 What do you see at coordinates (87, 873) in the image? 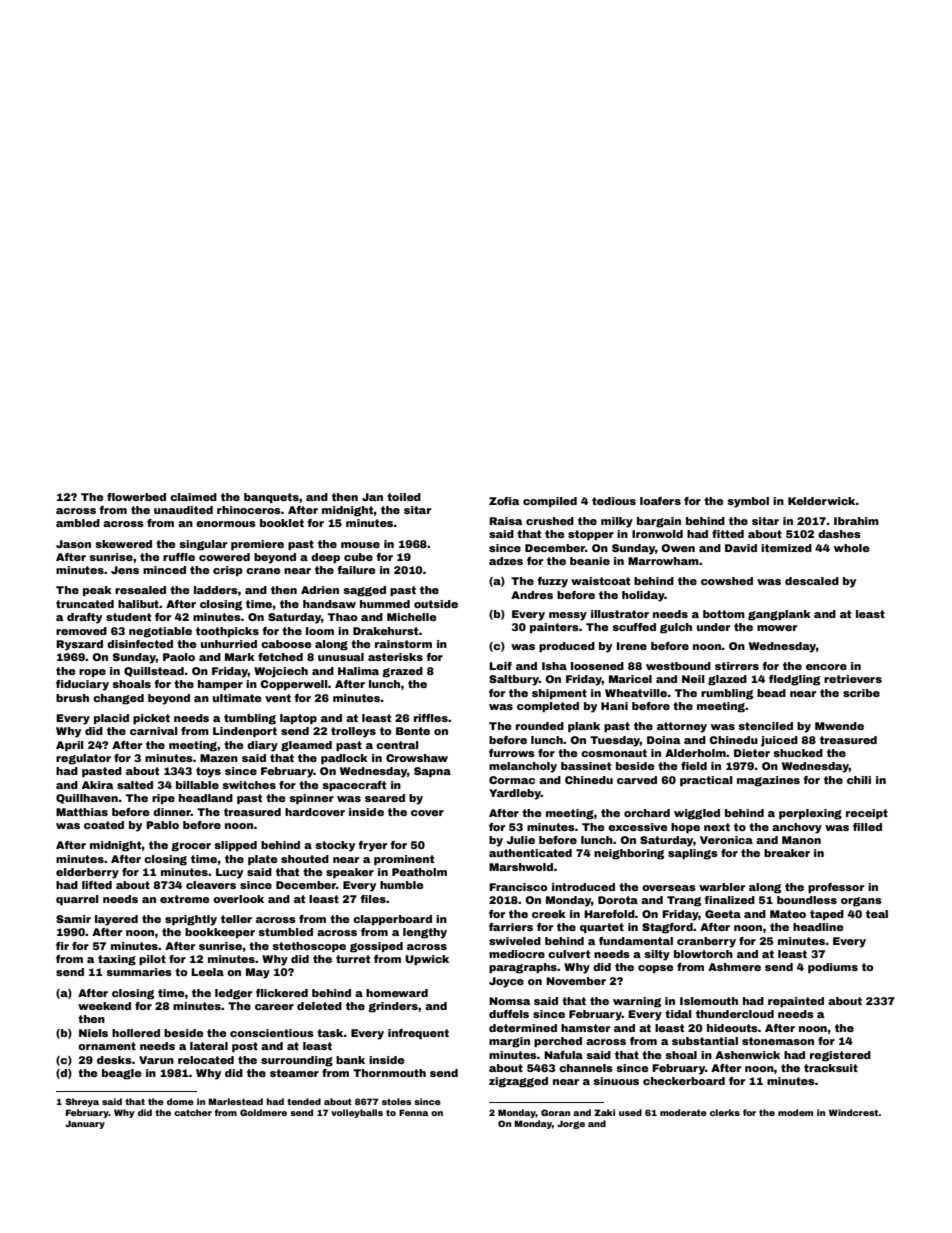
I see `elderberry` at bounding box center [87, 873].
